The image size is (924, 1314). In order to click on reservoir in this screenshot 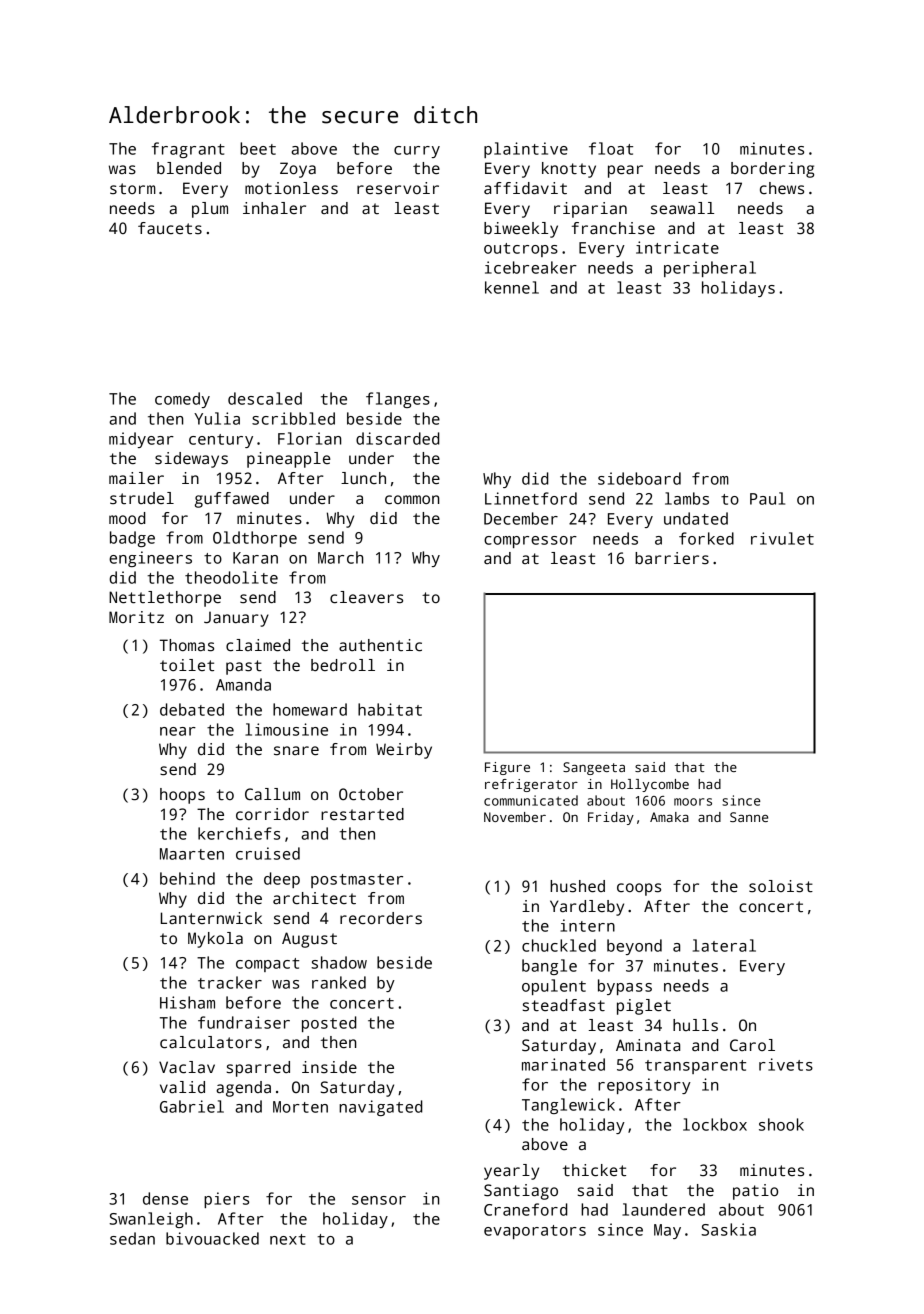, I will do `click(398, 188)`.
